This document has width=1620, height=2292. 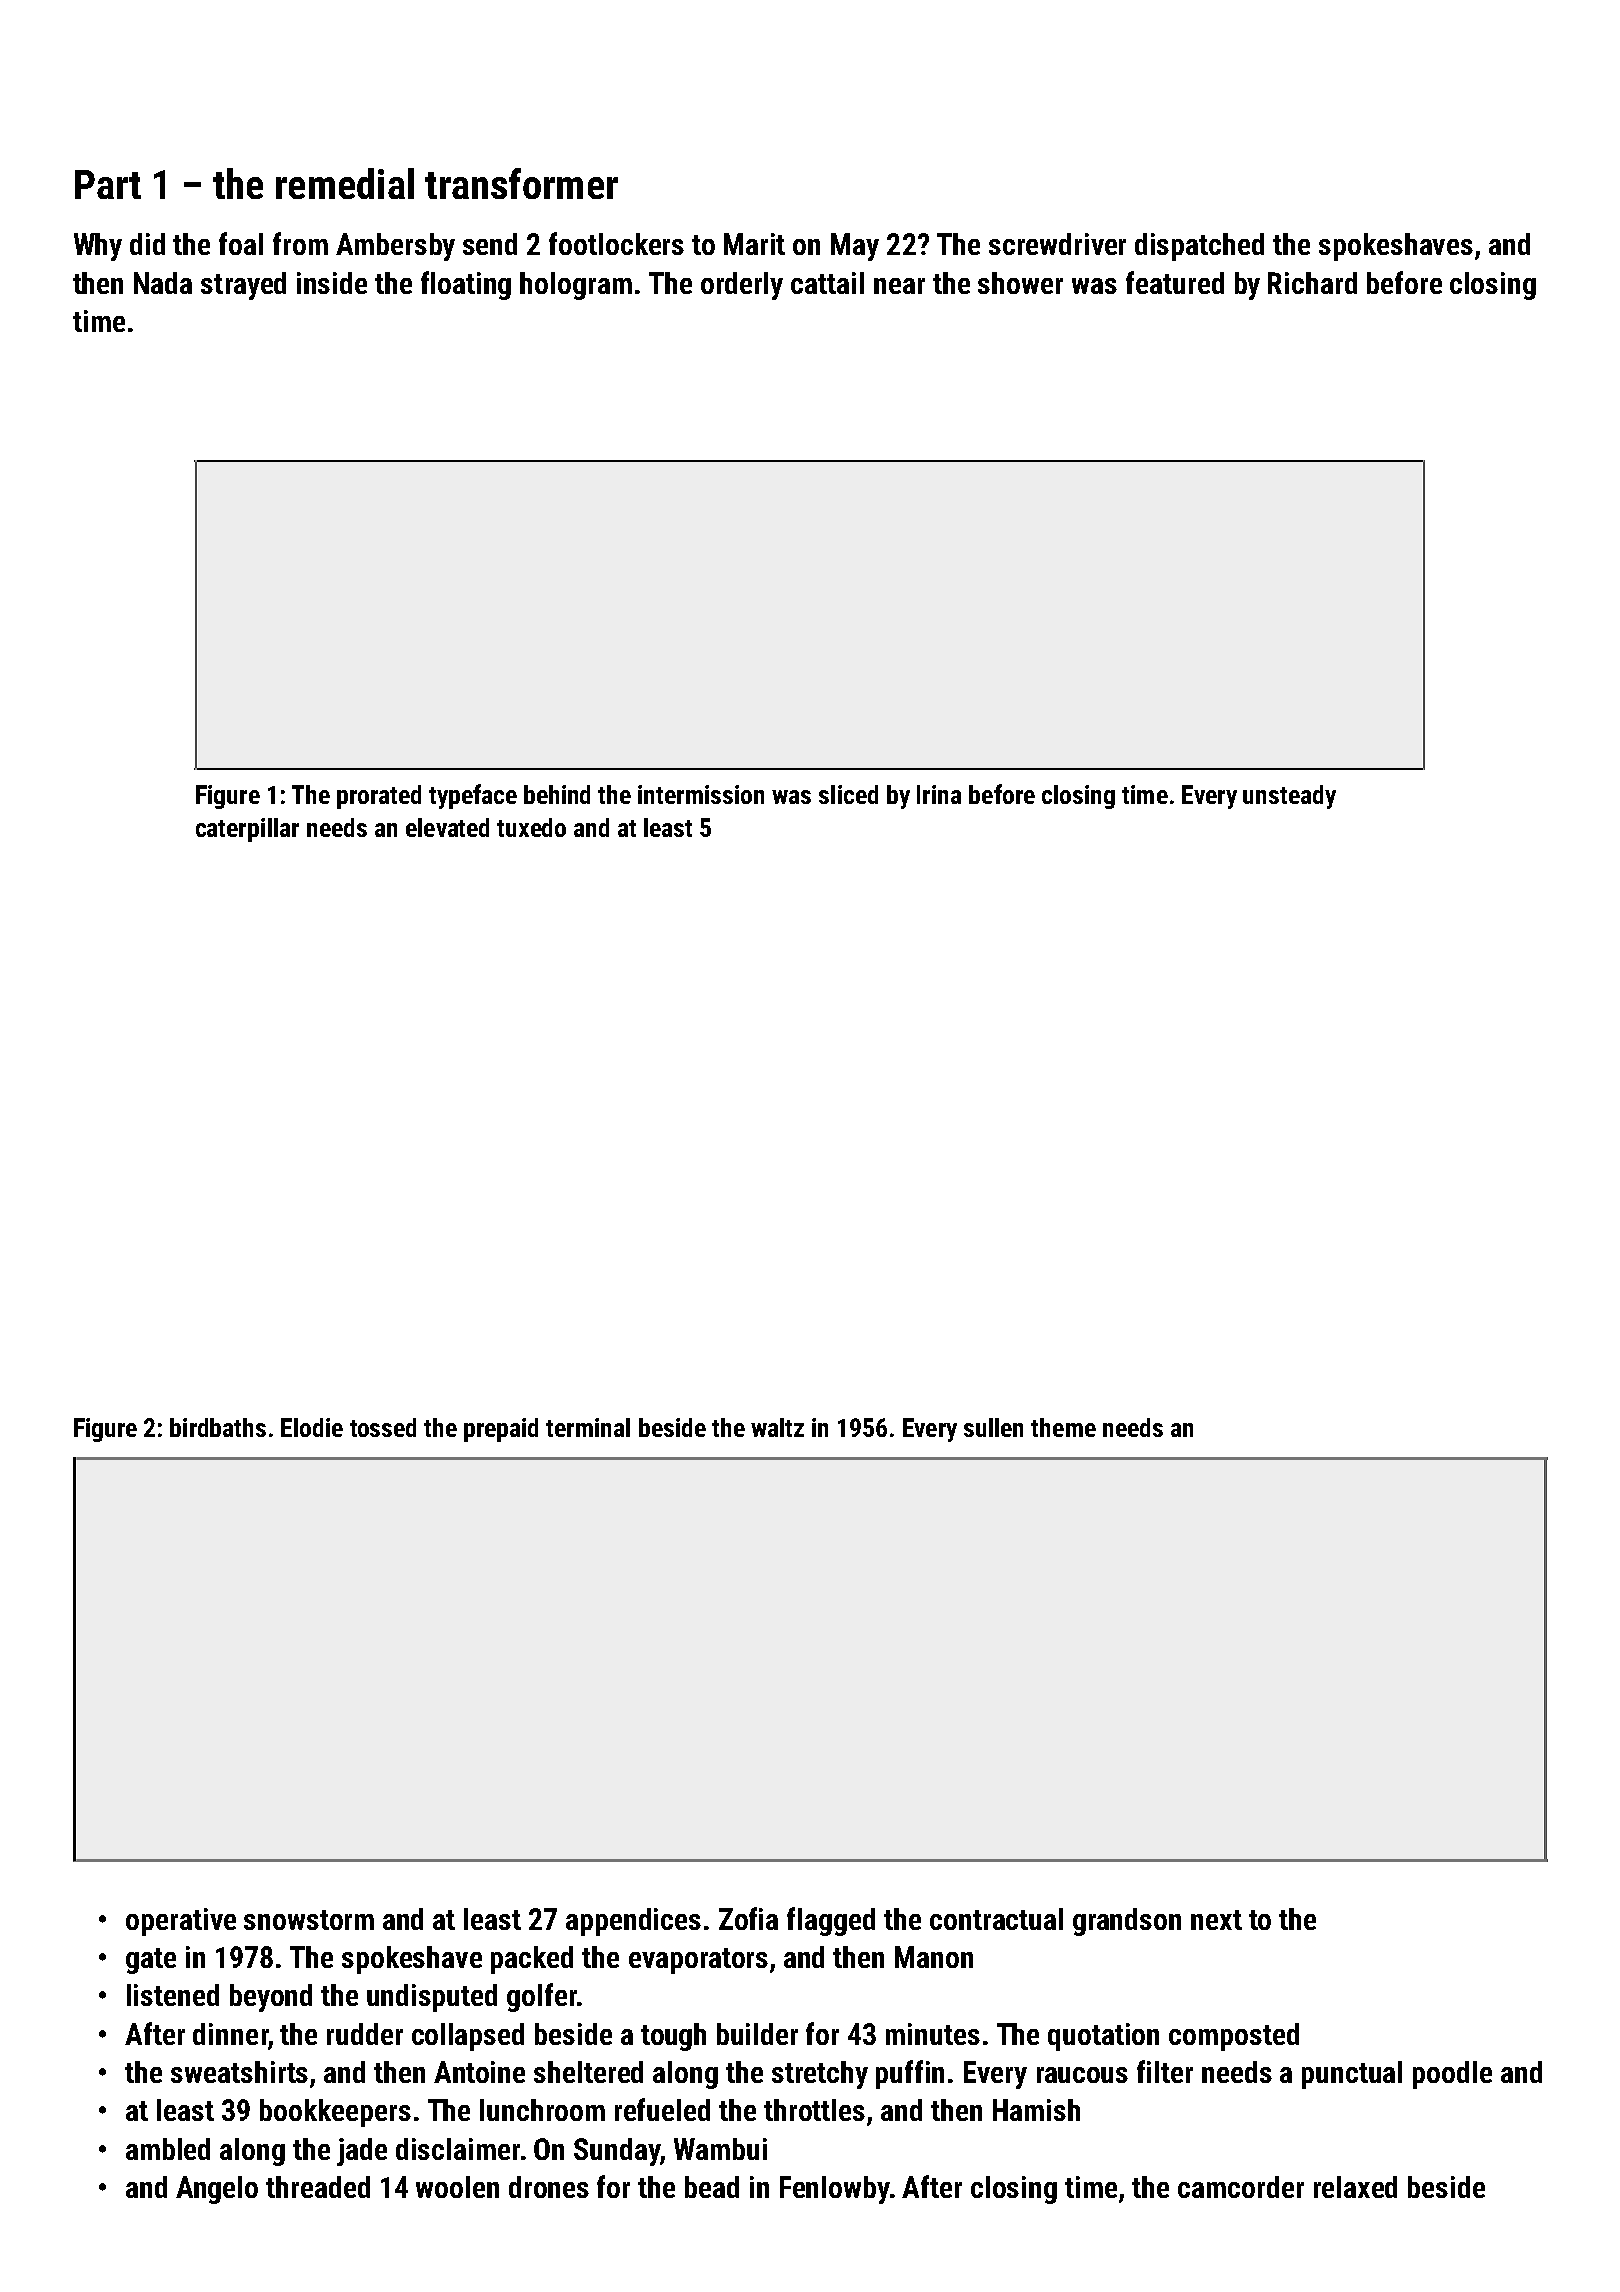 What do you see at coordinates (633, 1922) in the document?
I see `appendices` at bounding box center [633, 1922].
